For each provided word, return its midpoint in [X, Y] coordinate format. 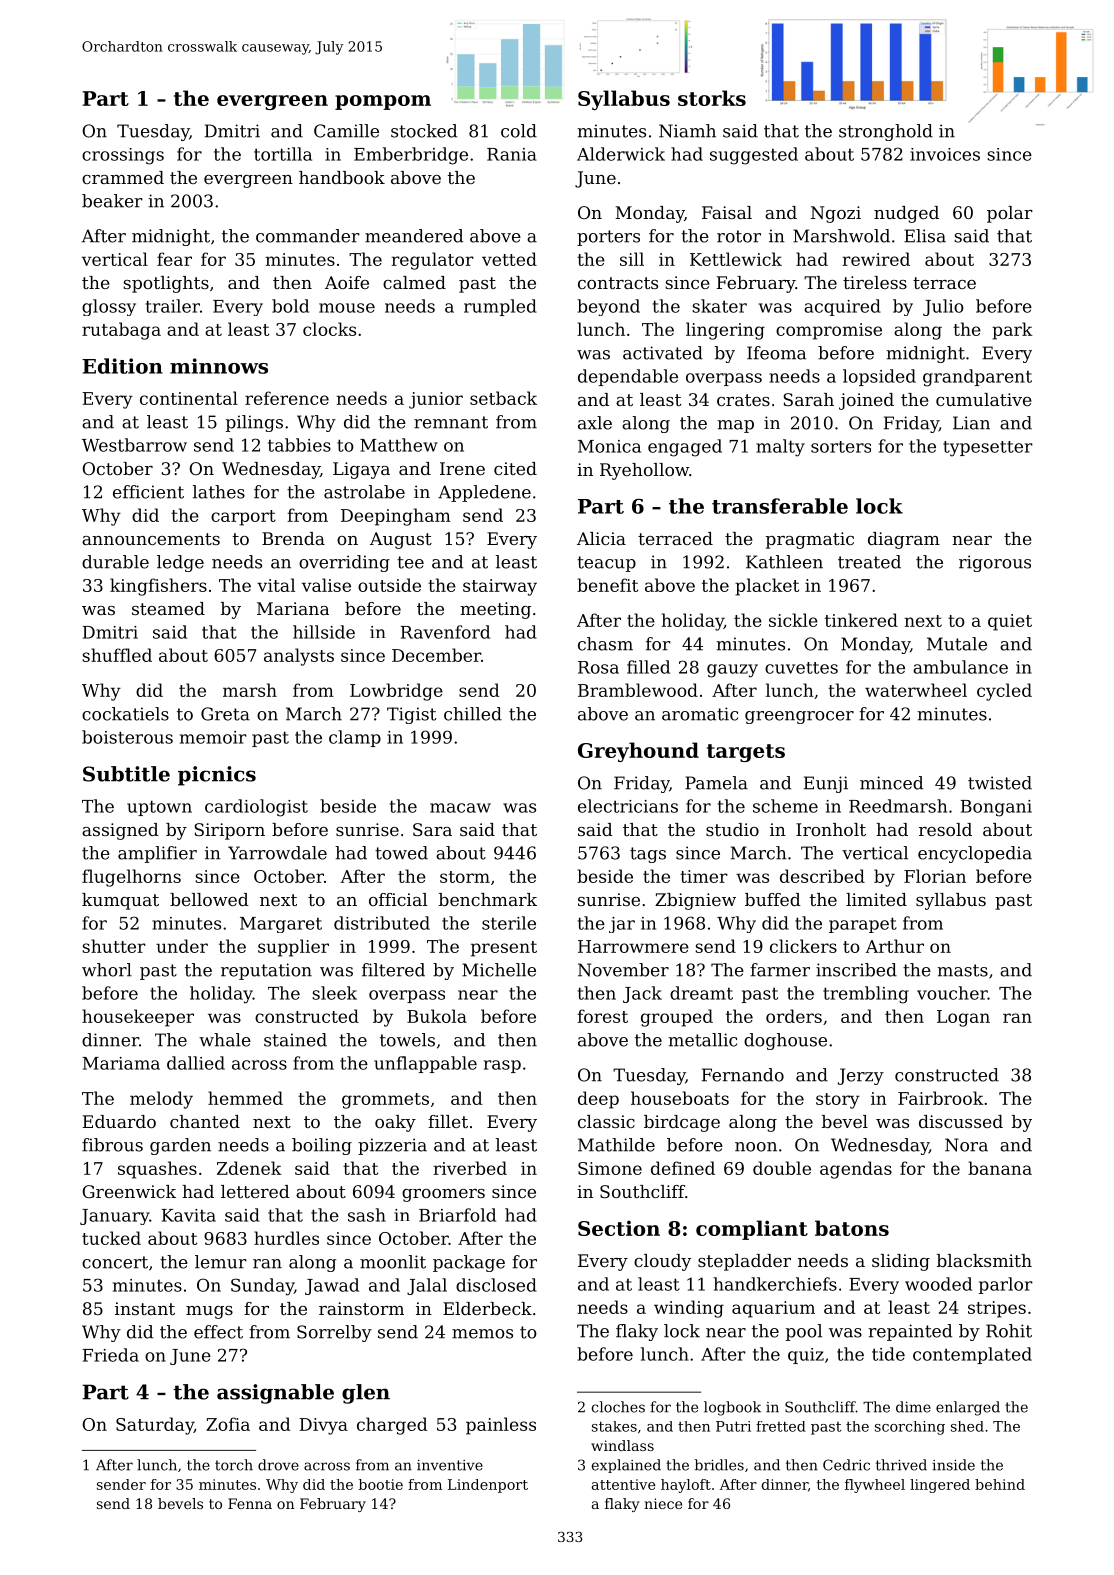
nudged [906, 214]
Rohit [1009, 1331]
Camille [346, 131]
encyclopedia [975, 854]
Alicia [601, 538]
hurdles [286, 1238]
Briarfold [457, 1215]
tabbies [299, 445]
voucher [952, 993]
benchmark [488, 899]
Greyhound [638, 752]
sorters [841, 447]
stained [295, 1040]
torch [234, 1465]
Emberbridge [411, 156]
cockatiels [125, 714]
